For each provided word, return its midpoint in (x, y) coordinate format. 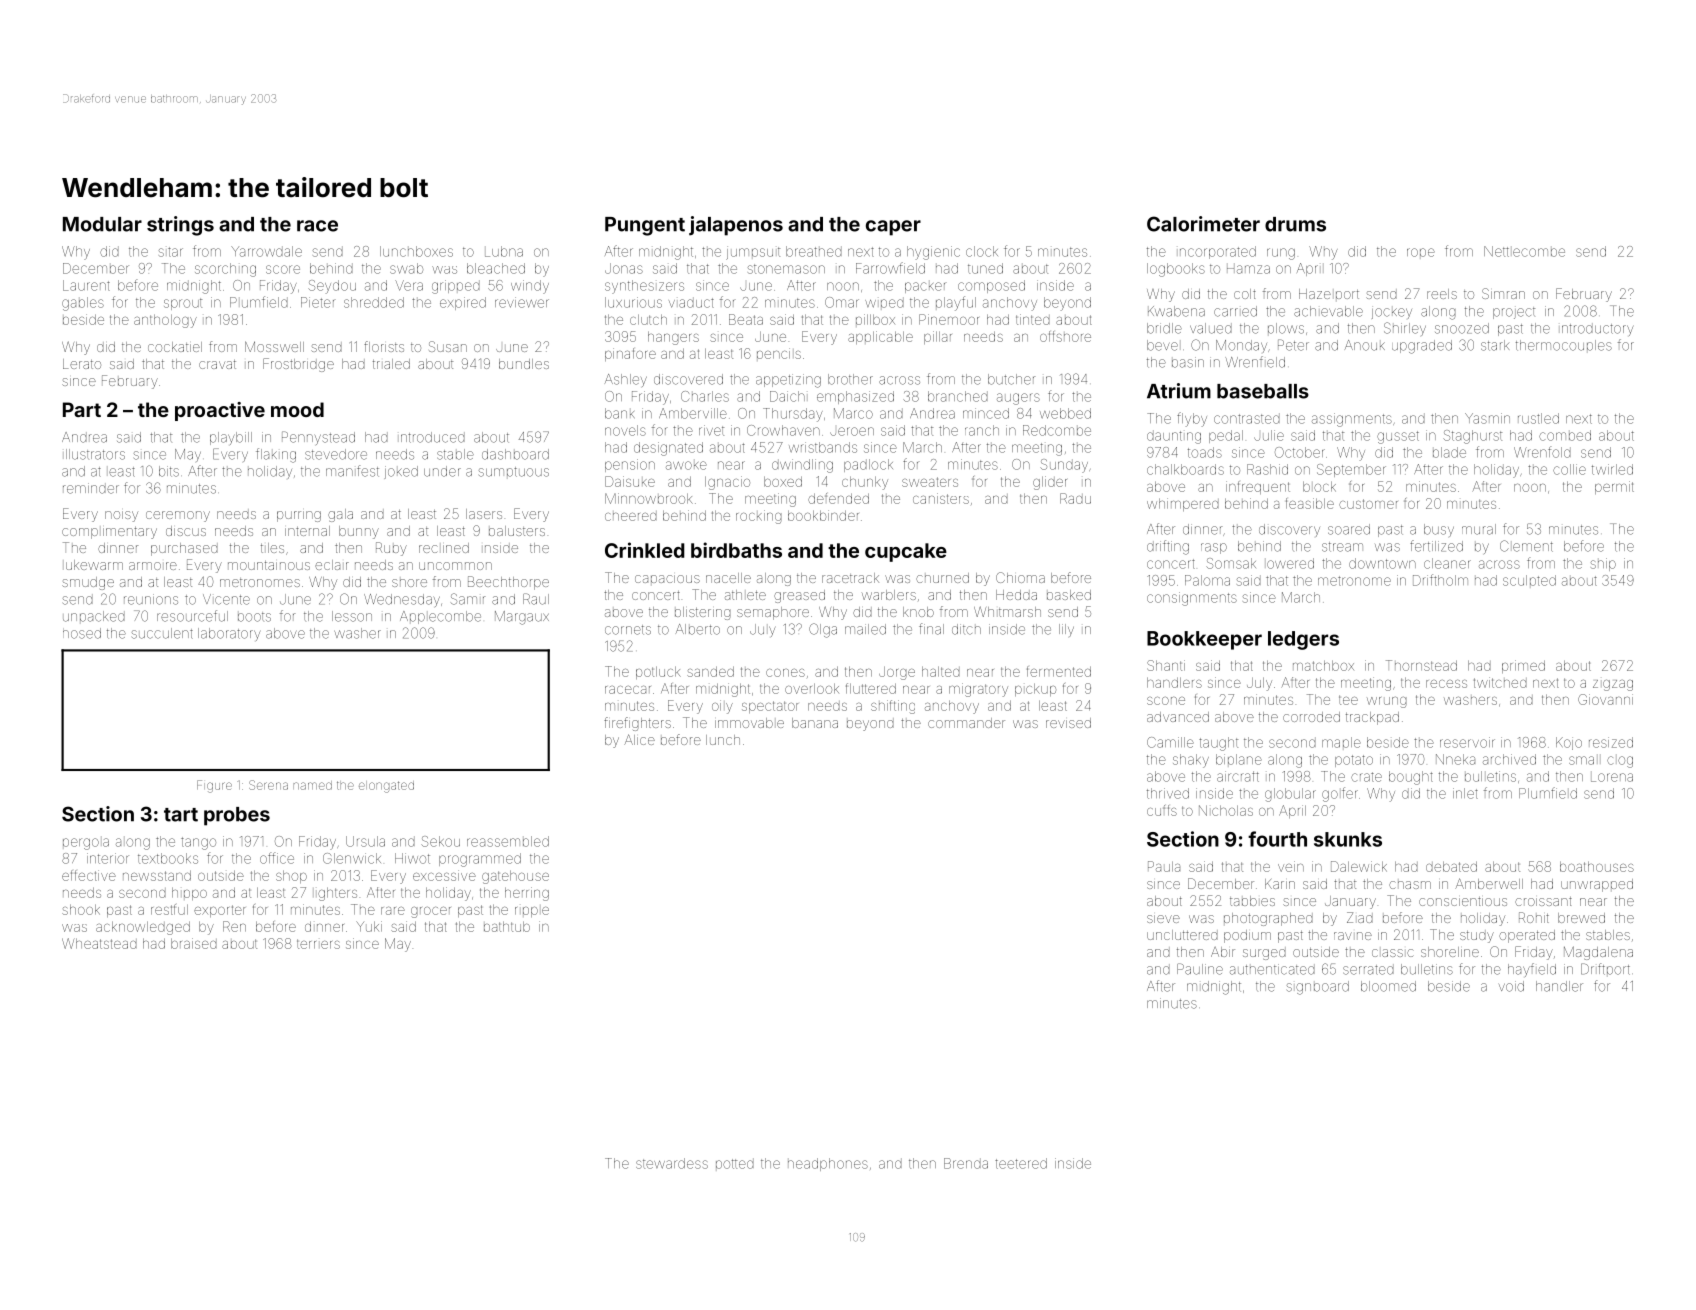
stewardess (672, 1163)
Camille (1170, 742)
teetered (1021, 1163)
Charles (705, 396)
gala (340, 515)
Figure (214, 786)
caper (893, 228)
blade (1449, 452)
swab (406, 268)
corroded (1311, 717)
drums (1295, 224)
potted (735, 1163)
